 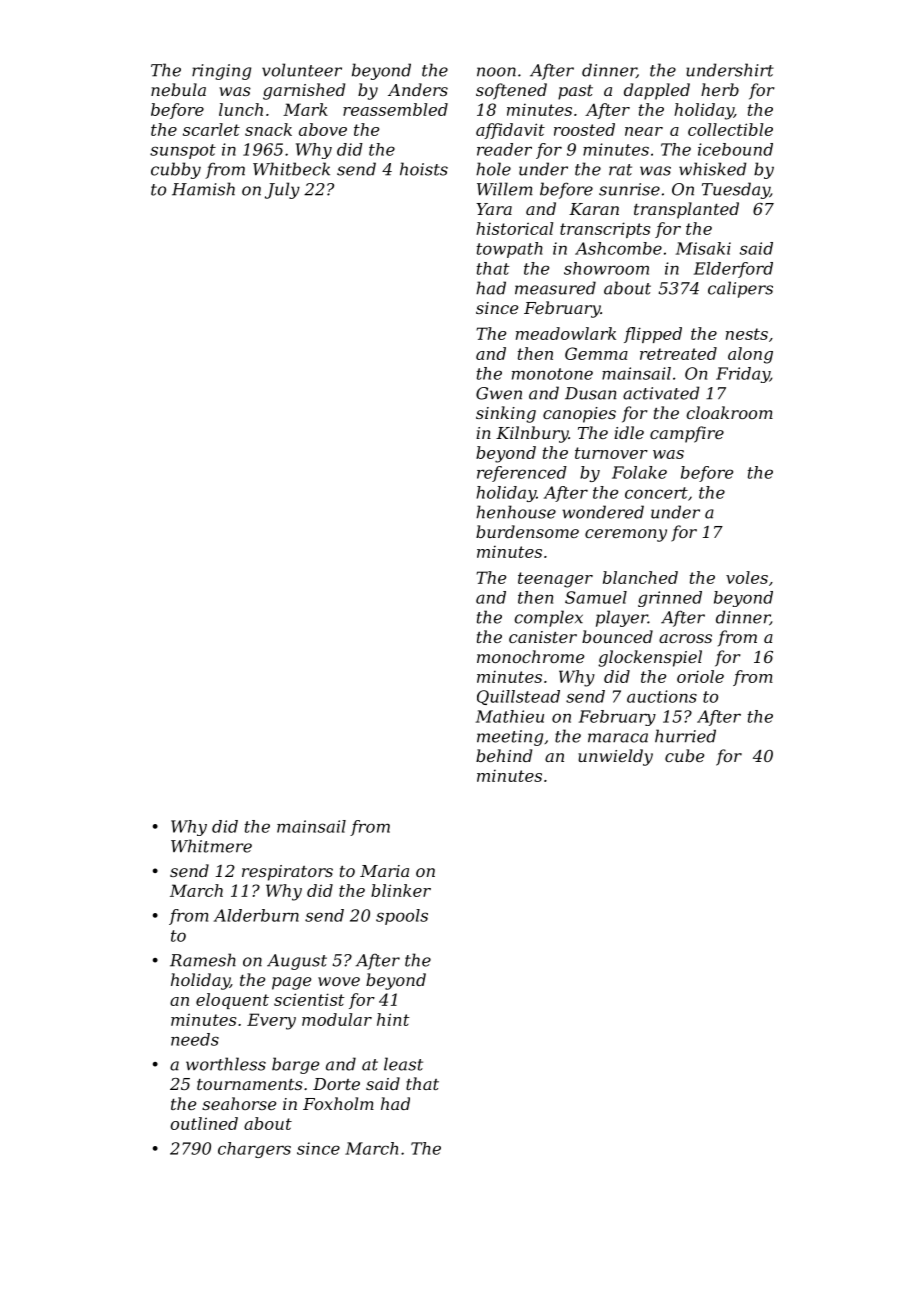 I want to click on Whitmere, so click(x=211, y=846).
